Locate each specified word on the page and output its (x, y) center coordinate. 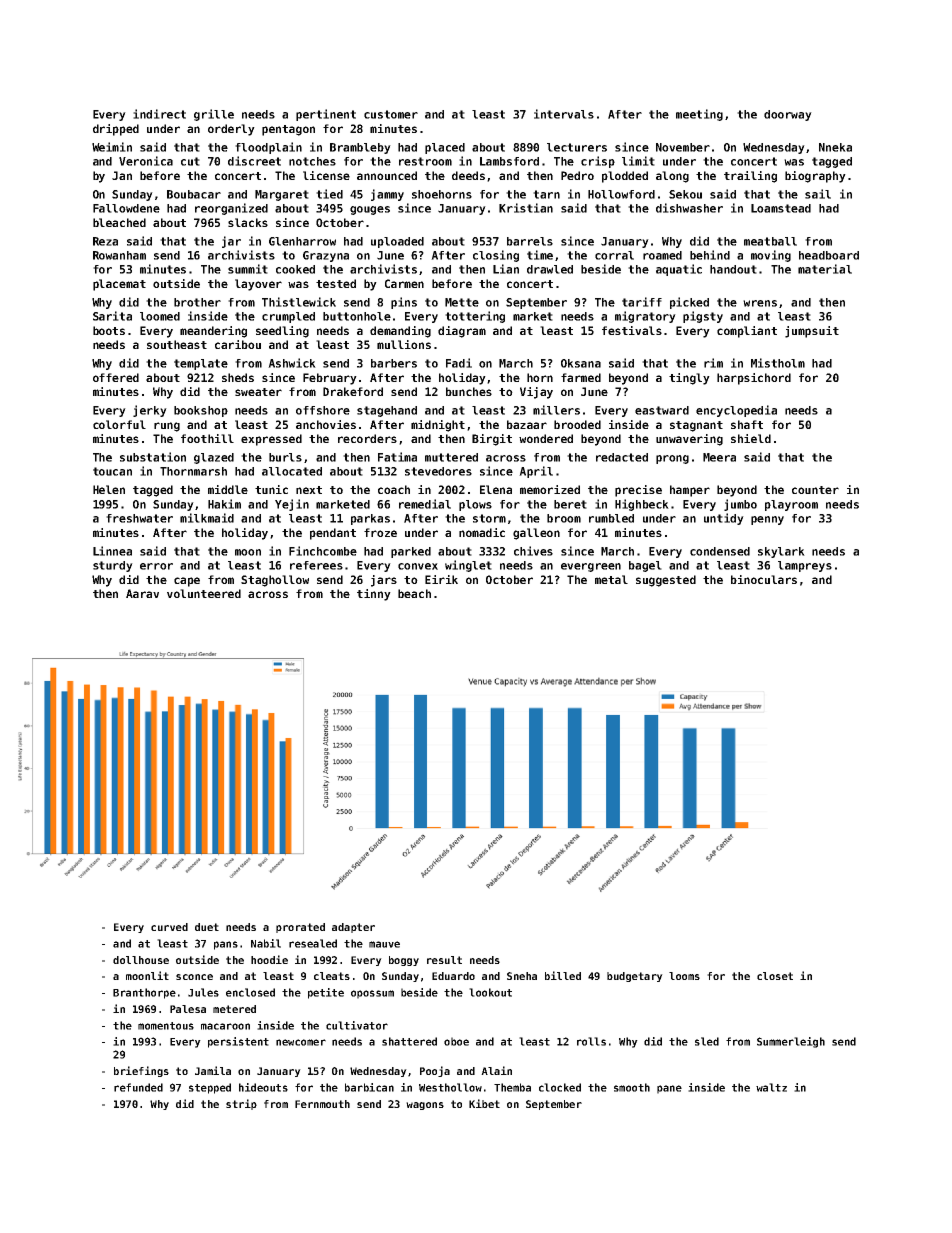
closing (496, 256)
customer (391, 114)
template (201, 364)
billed (563, 975)
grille (214, 115)
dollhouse (141, 960)
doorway (788, 115)
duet (207, 927)
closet (775, 976)
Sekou (685, 194)
